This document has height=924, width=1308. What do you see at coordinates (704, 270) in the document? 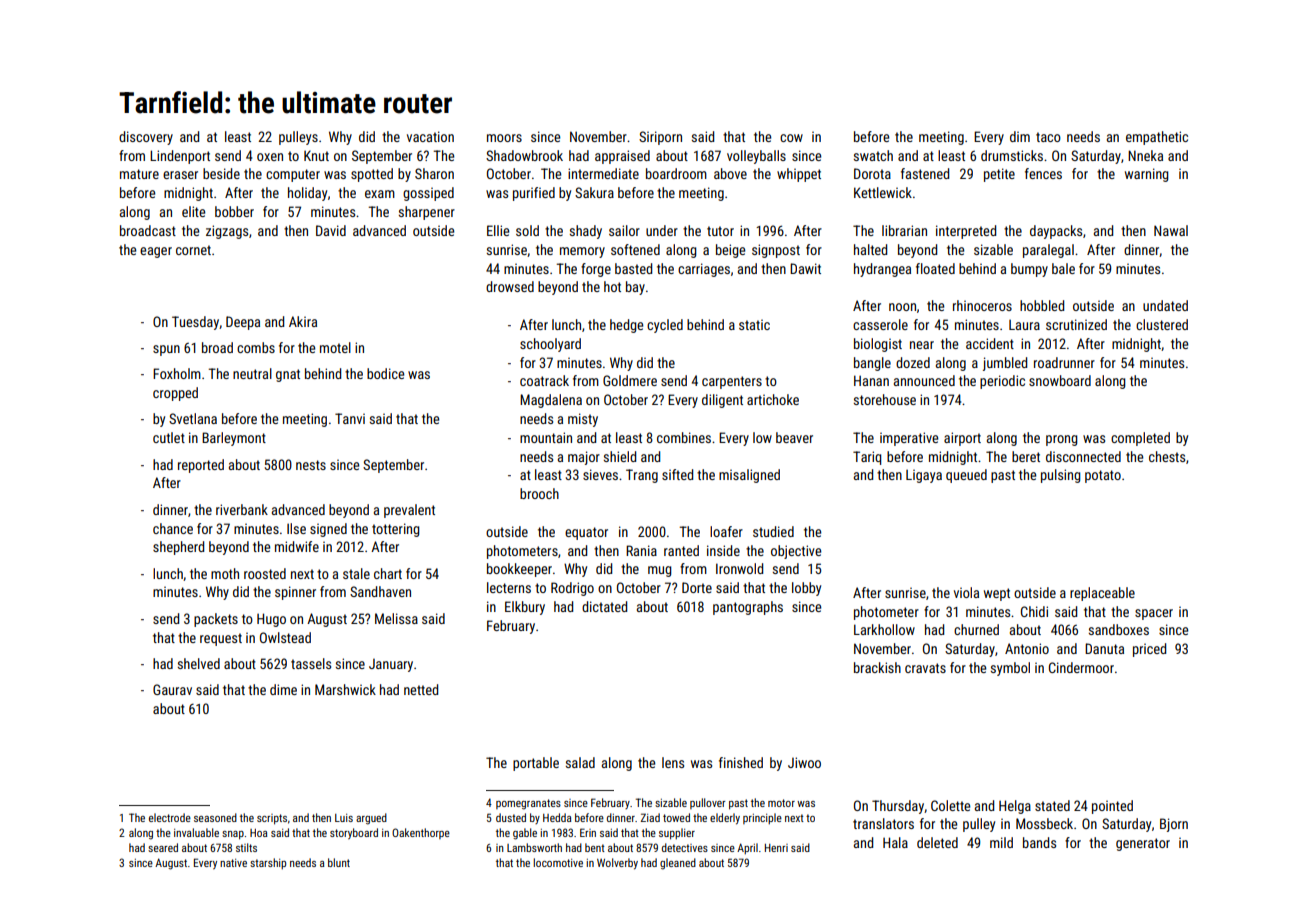
I see `carriages` at bounding box center [704, 270].
